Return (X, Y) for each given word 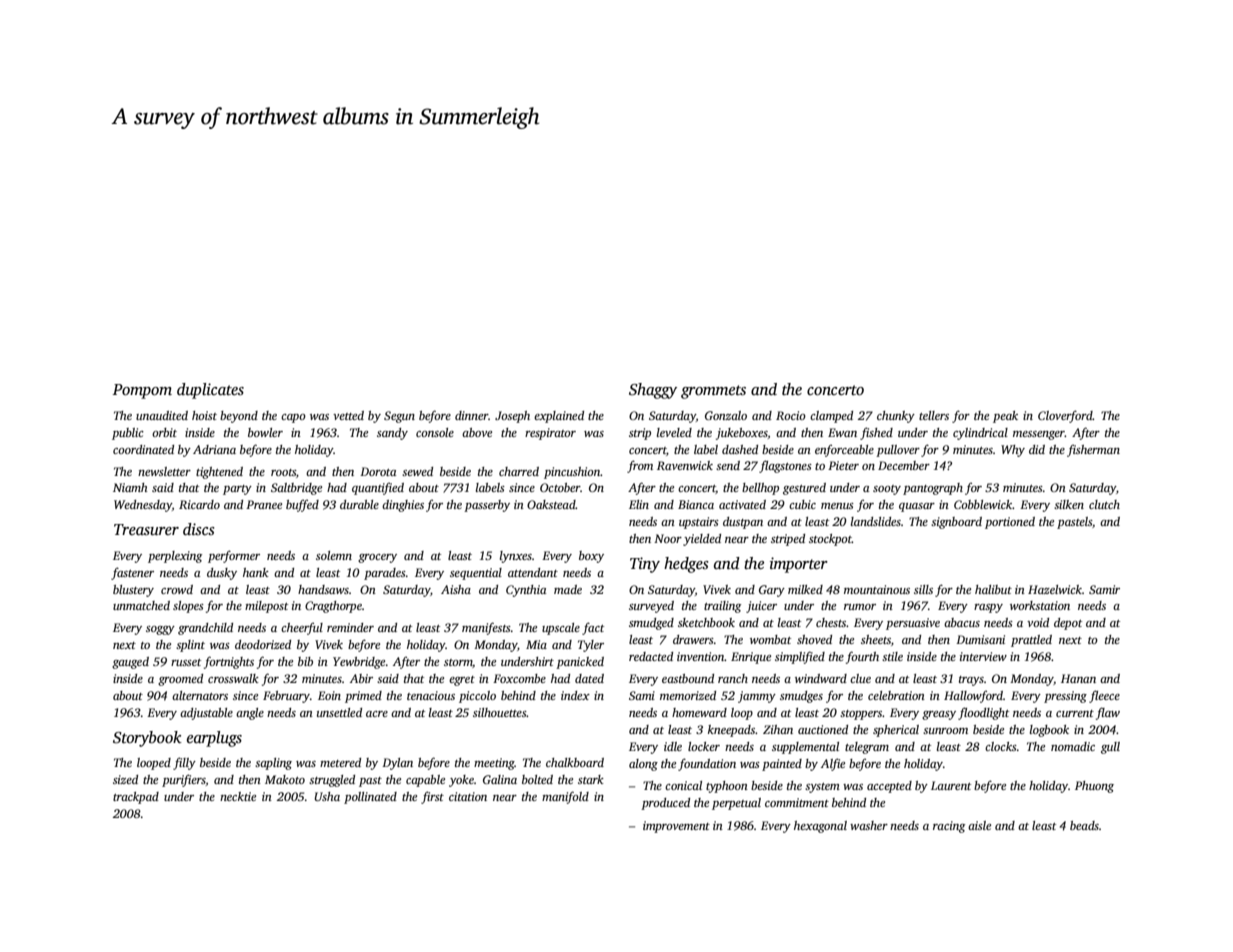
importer (799, 565)
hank (256, 572)
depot (1068, 624)
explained (559, 417)
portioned (1010, 523)
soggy (160, 630)
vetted (348, 415)
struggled (332, 781)
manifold (565, 797)
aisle (979, 825)
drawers (693, 639)
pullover (898, 451)
